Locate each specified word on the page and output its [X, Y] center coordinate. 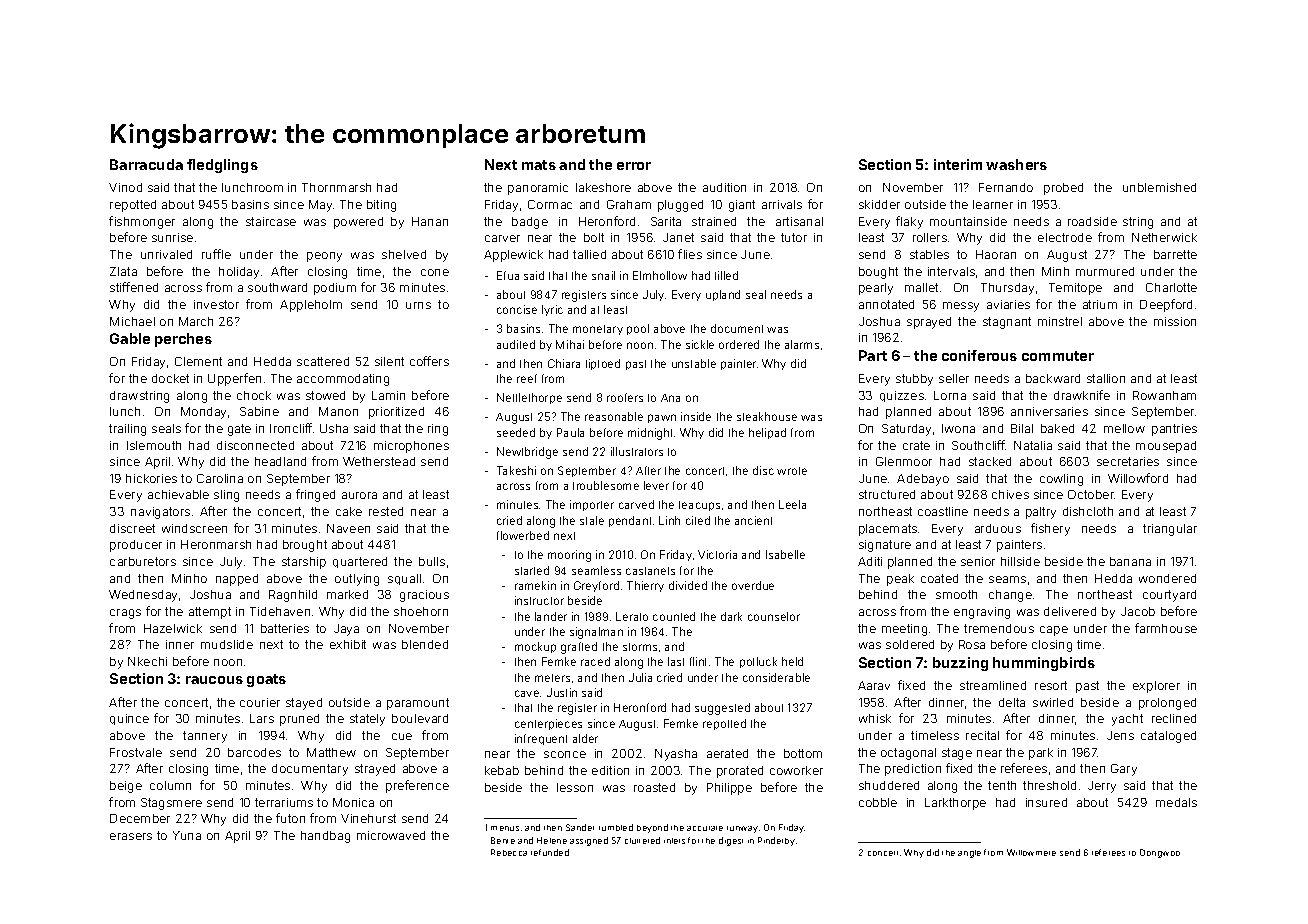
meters [552, 678]
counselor [774, 616]
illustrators [637, 451]
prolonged [1167, 704]
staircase [271, 221]
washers [1016, 164]
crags [125, 614]
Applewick [513, 256]
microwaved [391, 835]
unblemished [1159, 187]
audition [724, 187]
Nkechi [147, 661]
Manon [338, 411]
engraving [982, 613]
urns [418, 305]
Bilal [1022, 428]
